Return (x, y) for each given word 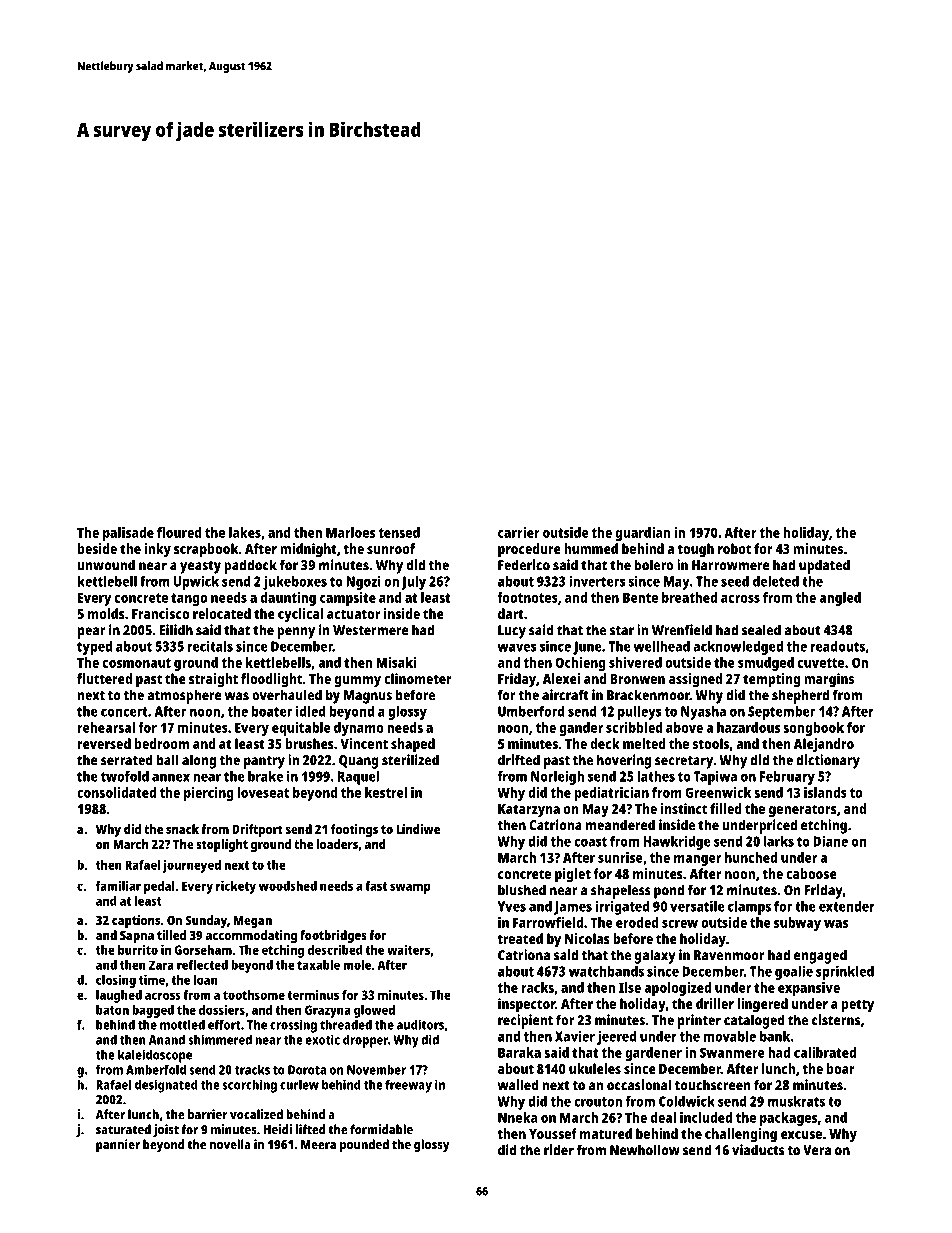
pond (669, 891)
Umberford (531, 711)
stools (711, 743)
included (706, 1117)
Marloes (350, 532)
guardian (643, 534)
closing (116, 981)
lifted (311, 1129)
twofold (125, 776)
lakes (245, 532)
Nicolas (587, 938)
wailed (518, 1085)
